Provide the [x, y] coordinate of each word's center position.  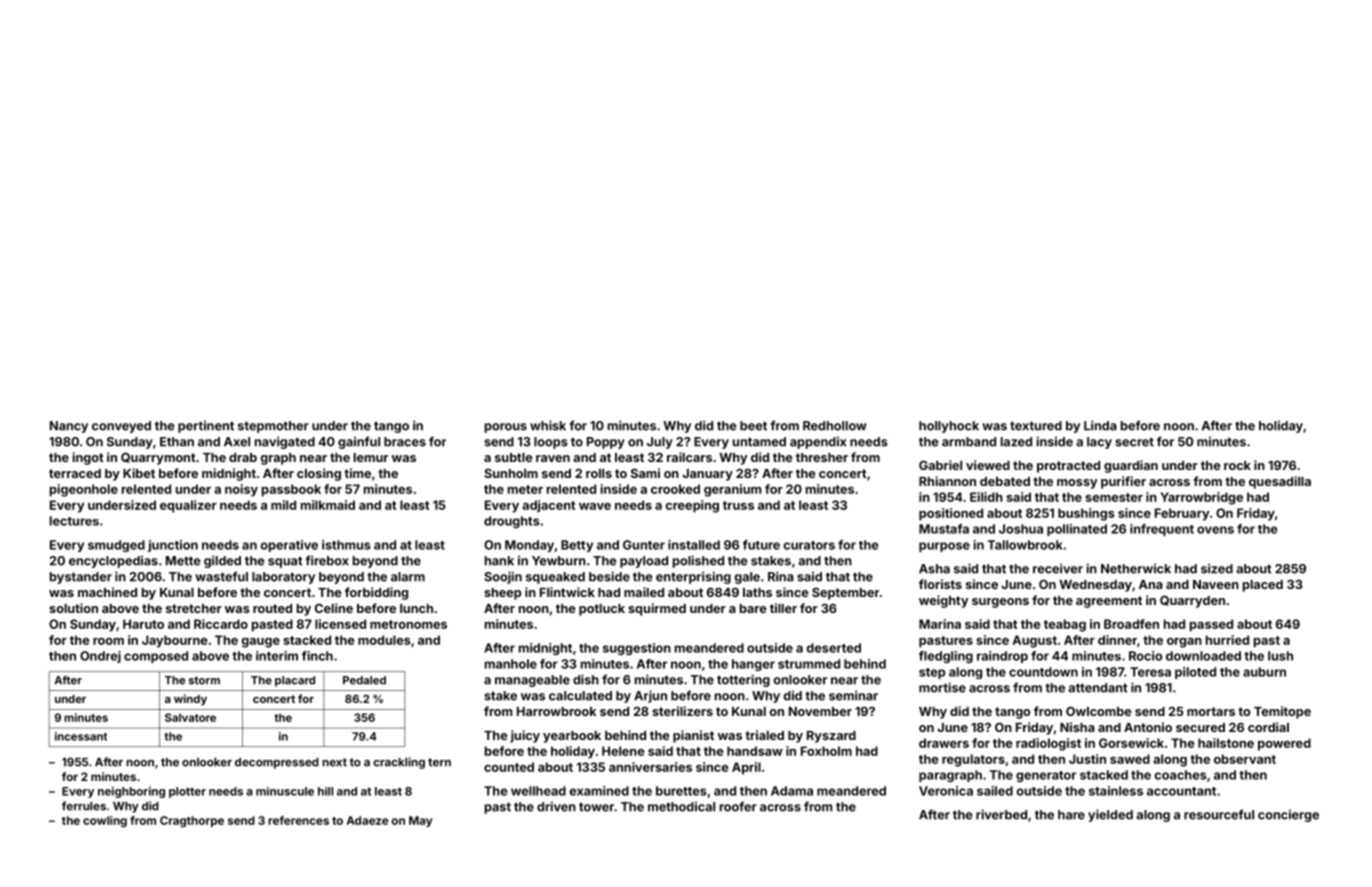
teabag [1065, 625]
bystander [81, 578]
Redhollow [835, 426]
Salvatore [190, 717]
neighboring [131, 792]
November [820, 711]
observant [1245, 759]
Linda [1100, 425]
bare [753, 608]
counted [509, 767]
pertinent [206, 426]
